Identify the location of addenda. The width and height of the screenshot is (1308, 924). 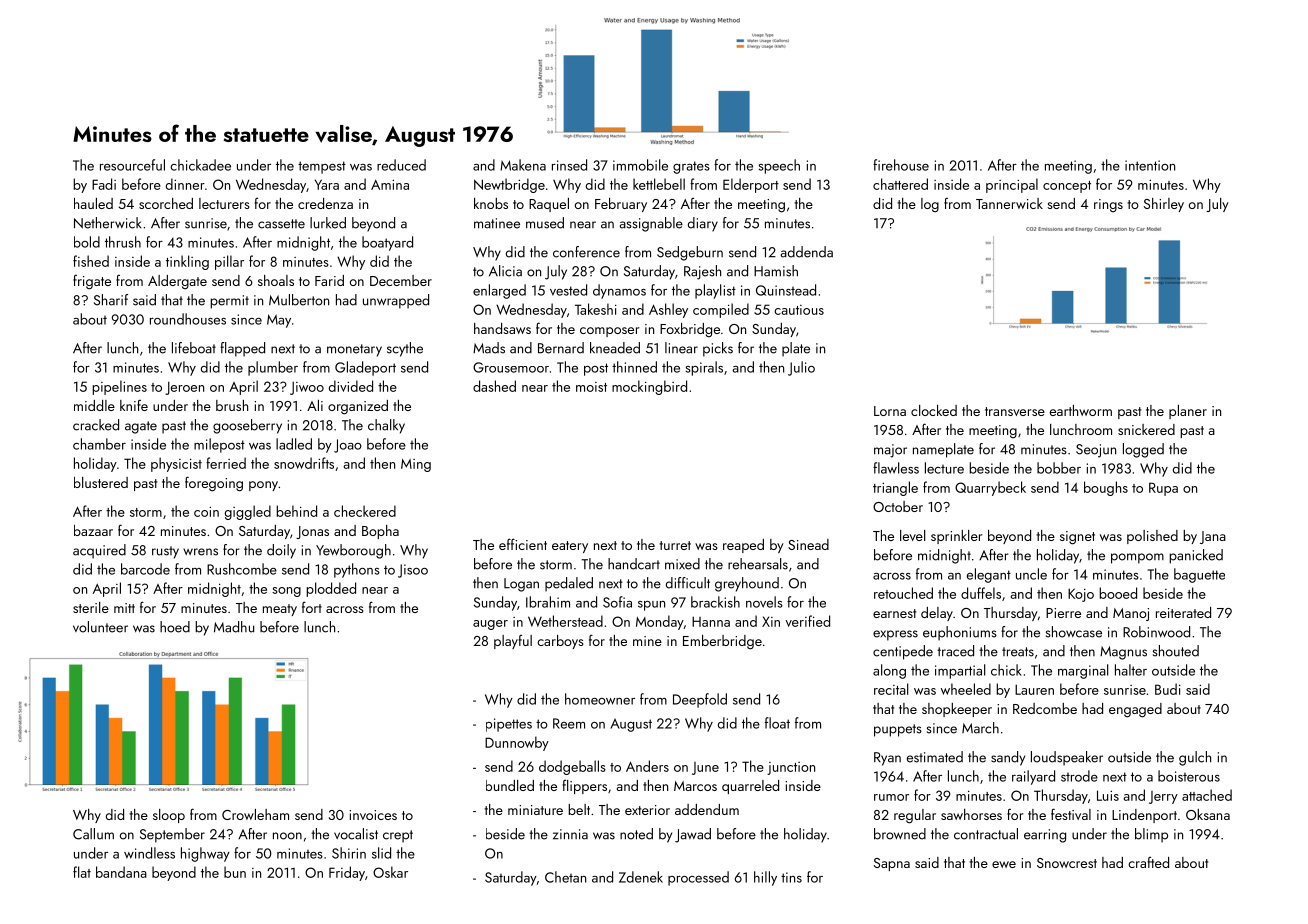
(806, 252).
